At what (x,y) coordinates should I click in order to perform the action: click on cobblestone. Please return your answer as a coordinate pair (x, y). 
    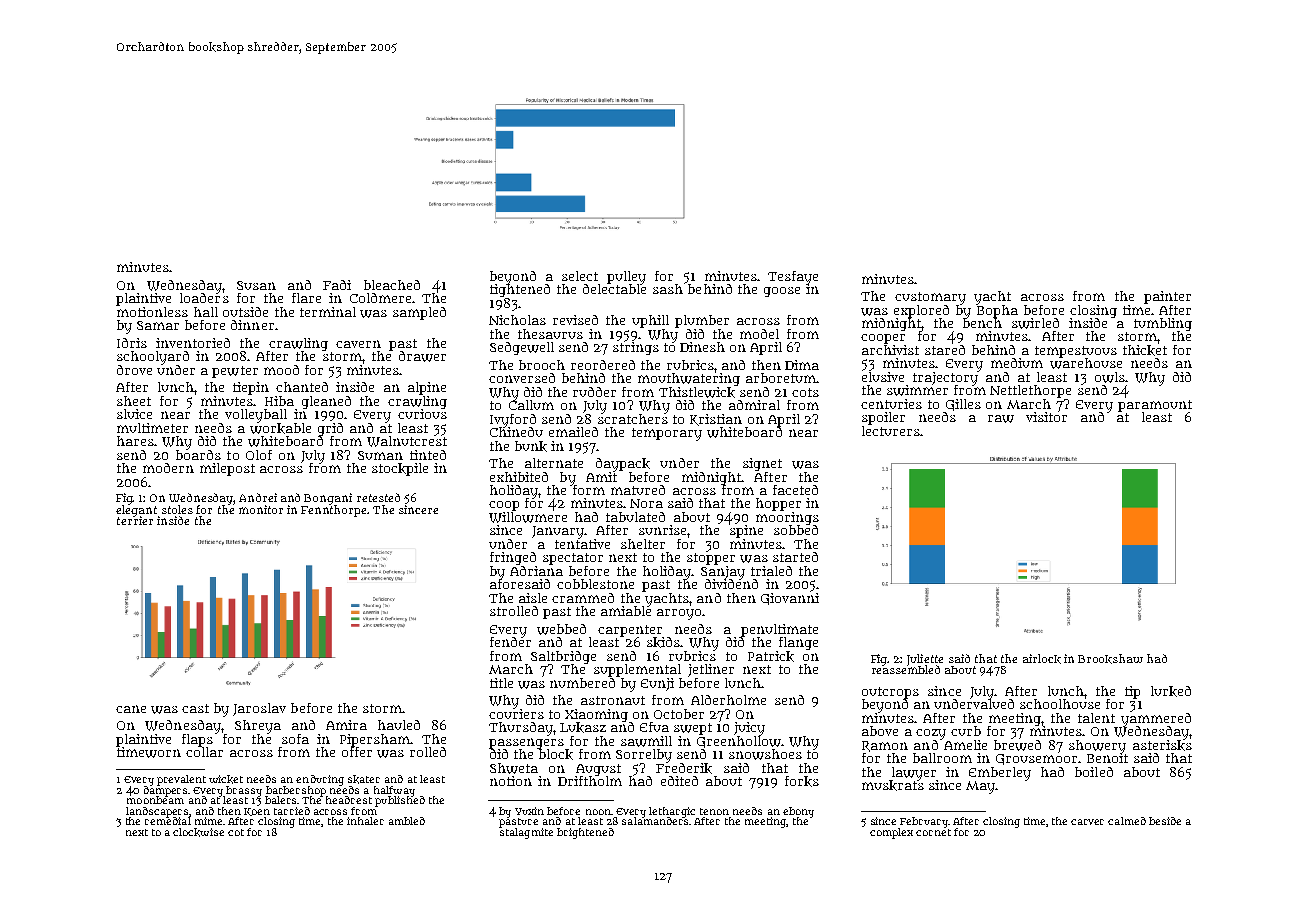
    Looking at the image, I should click on (595, 584).
